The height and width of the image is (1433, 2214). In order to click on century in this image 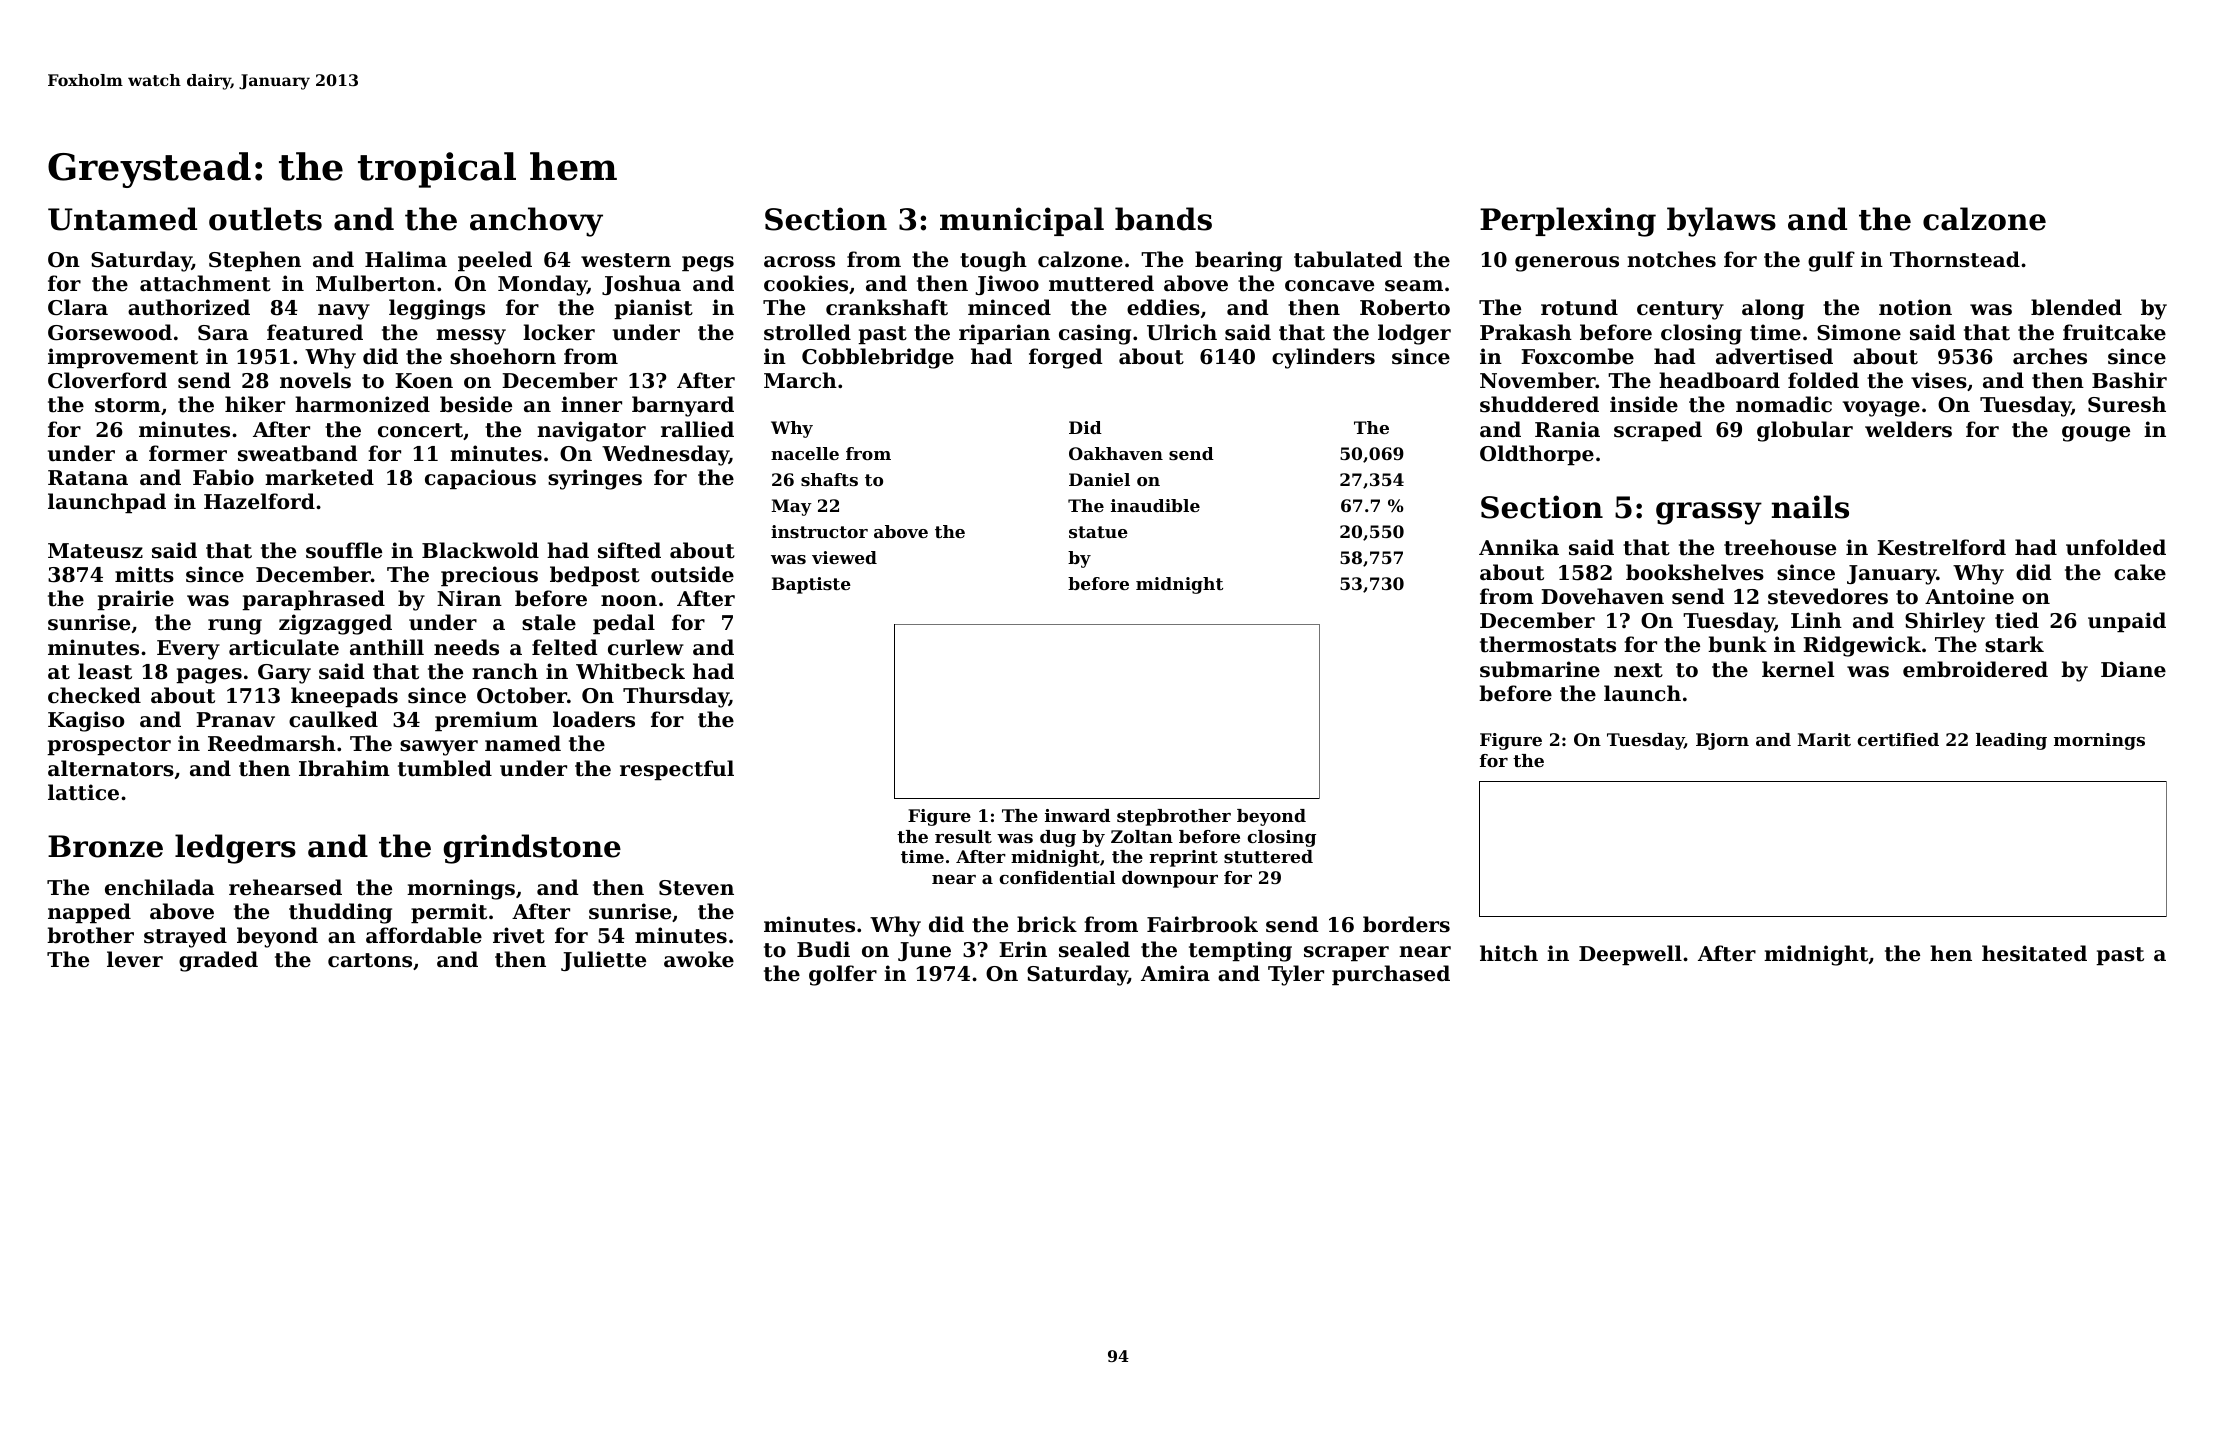, I will do `click(1680, 310)`.
